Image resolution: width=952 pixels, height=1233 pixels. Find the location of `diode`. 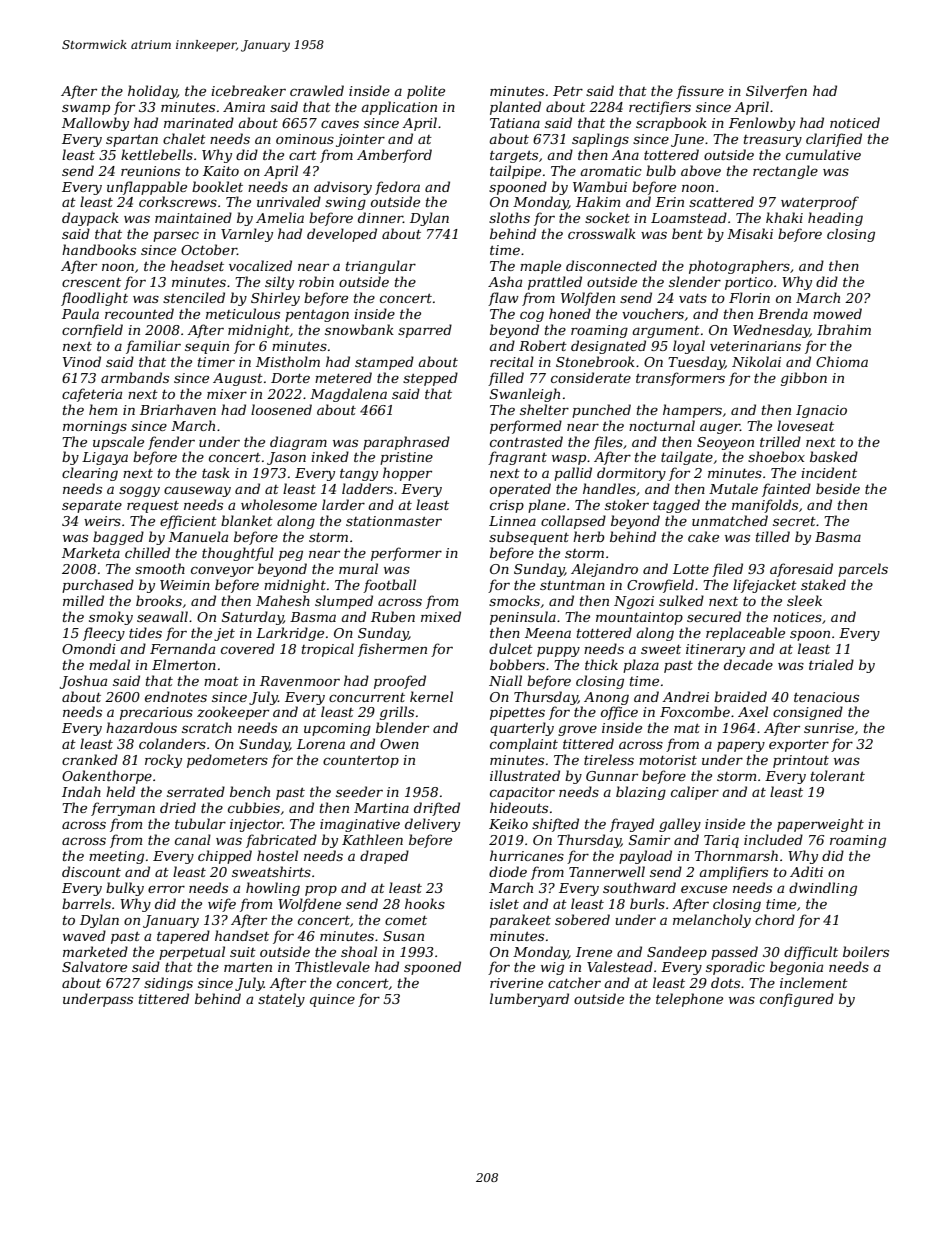

diode is located at coordinates (508, 871).
